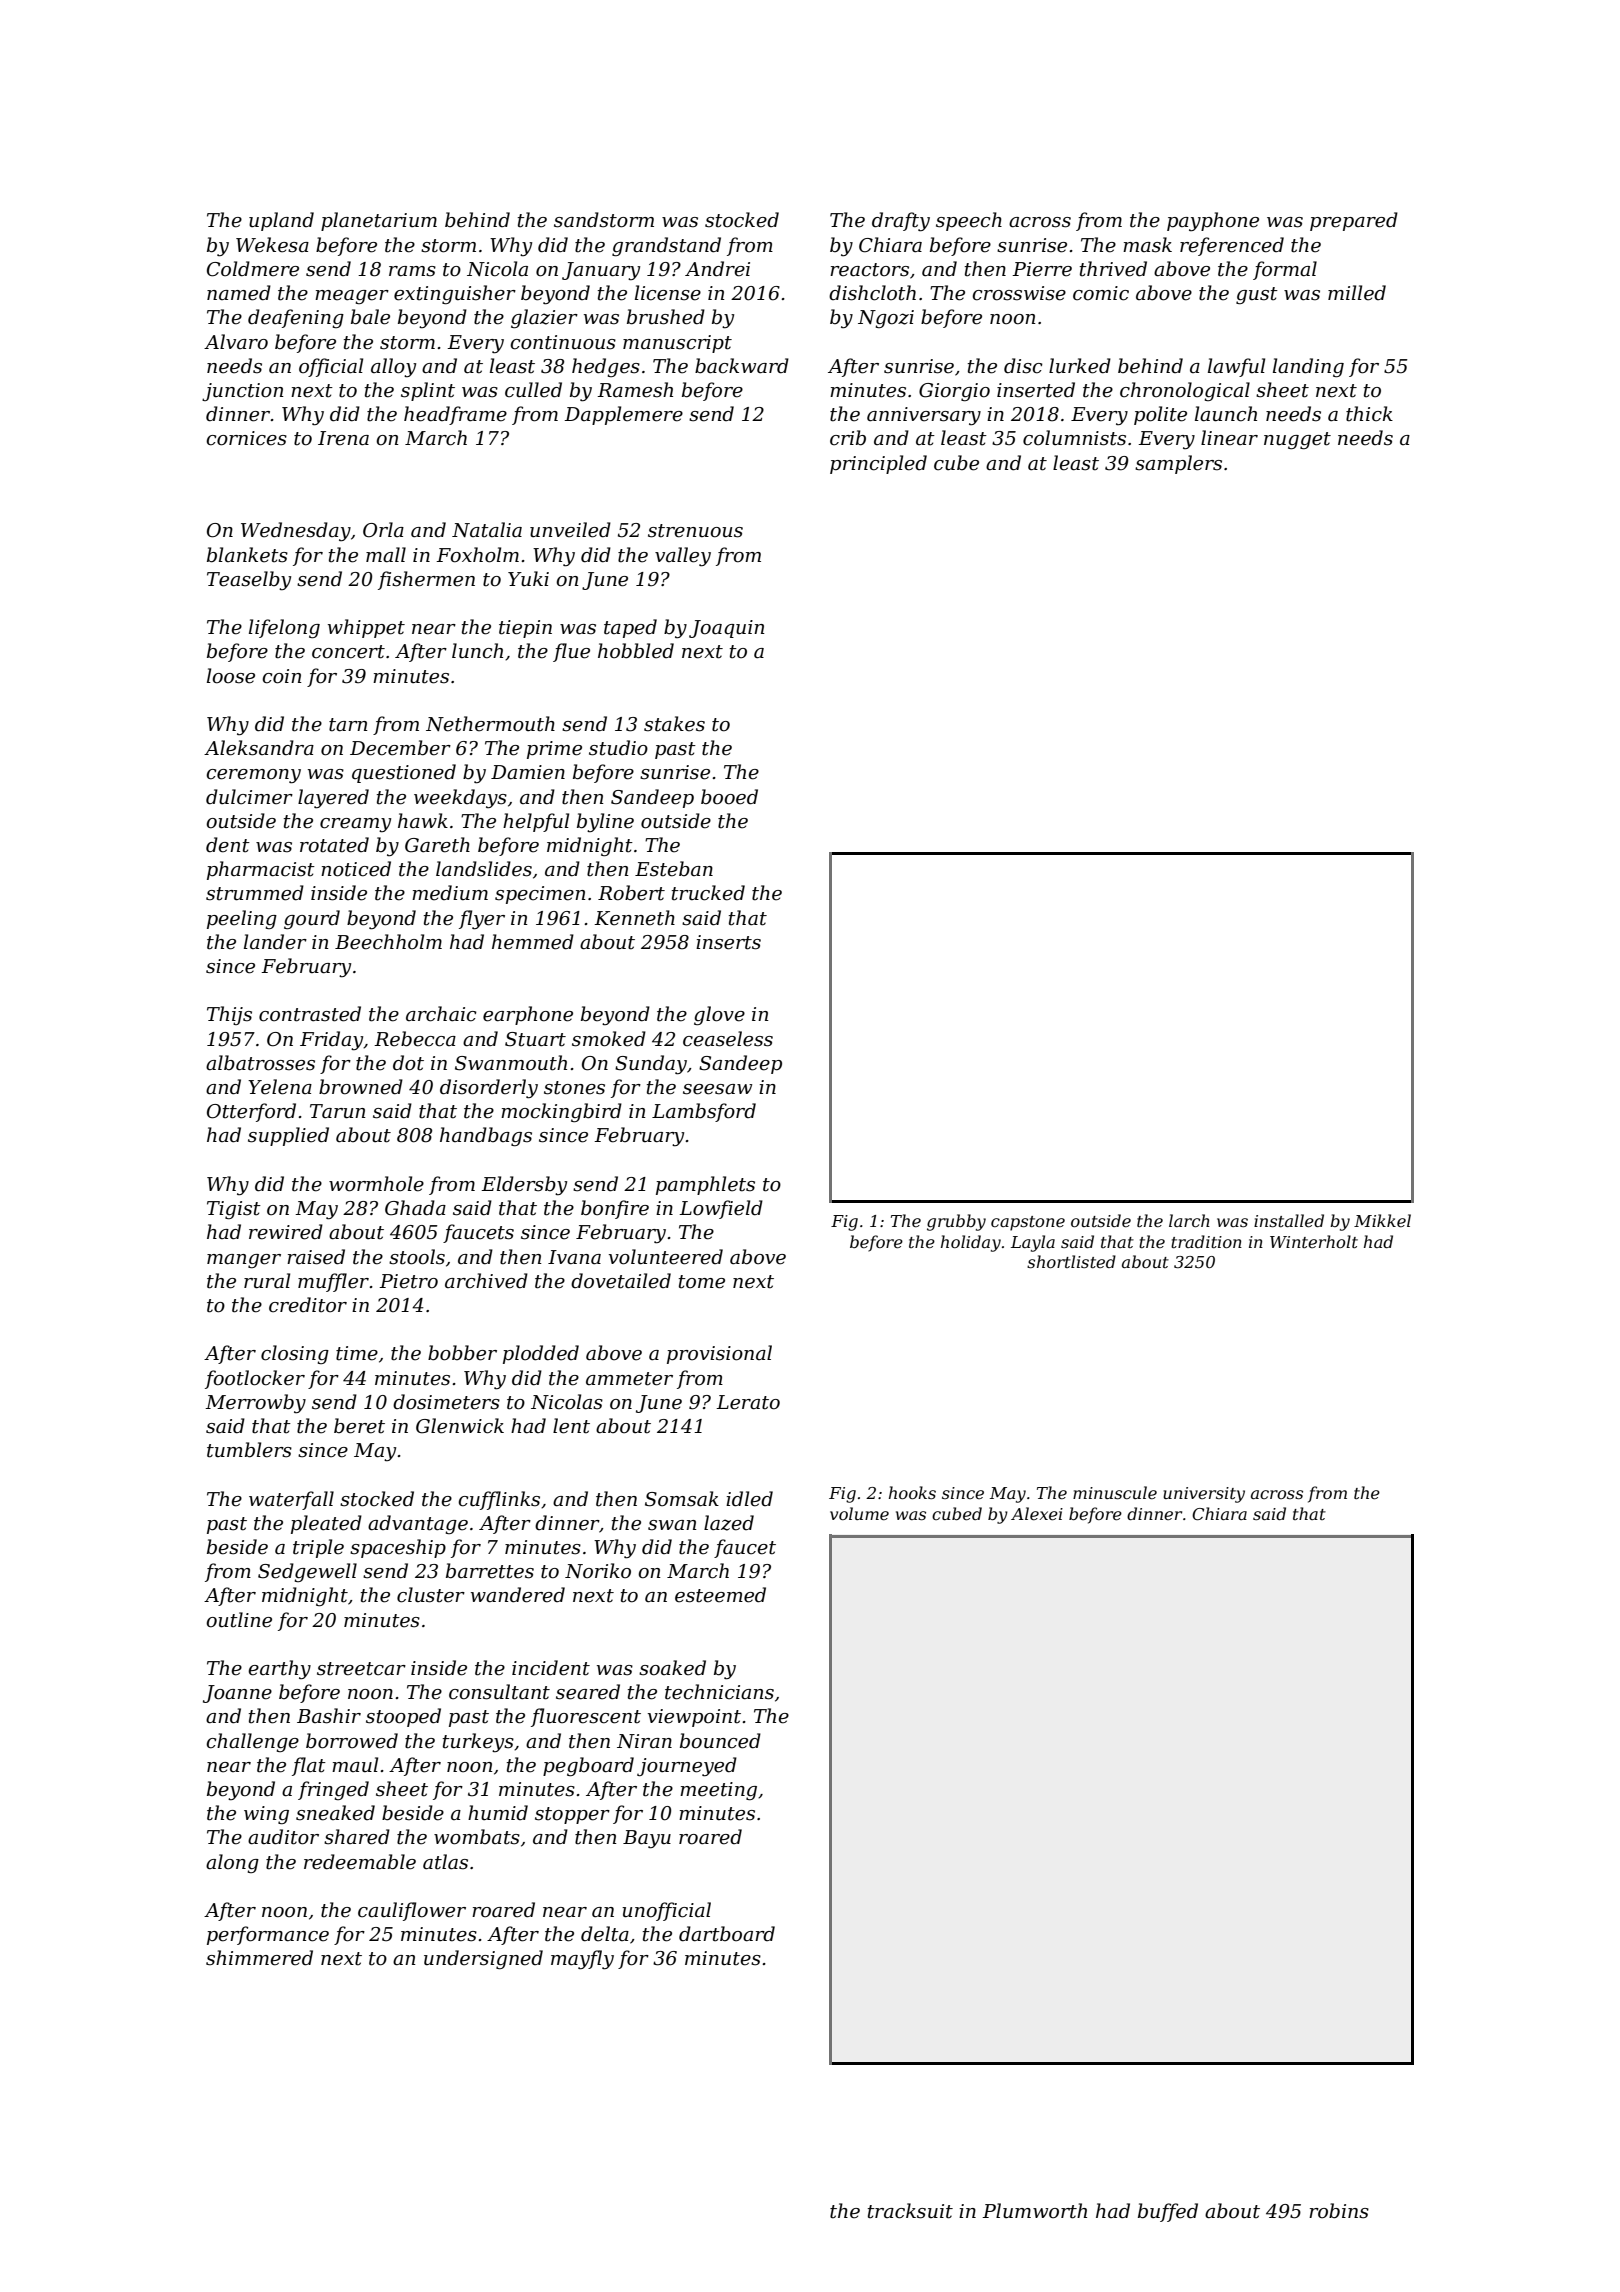  What do you see at coordinates (1382, 1220) in the image?
I see `Mikkel` at bounding box center [1382, 1220].
